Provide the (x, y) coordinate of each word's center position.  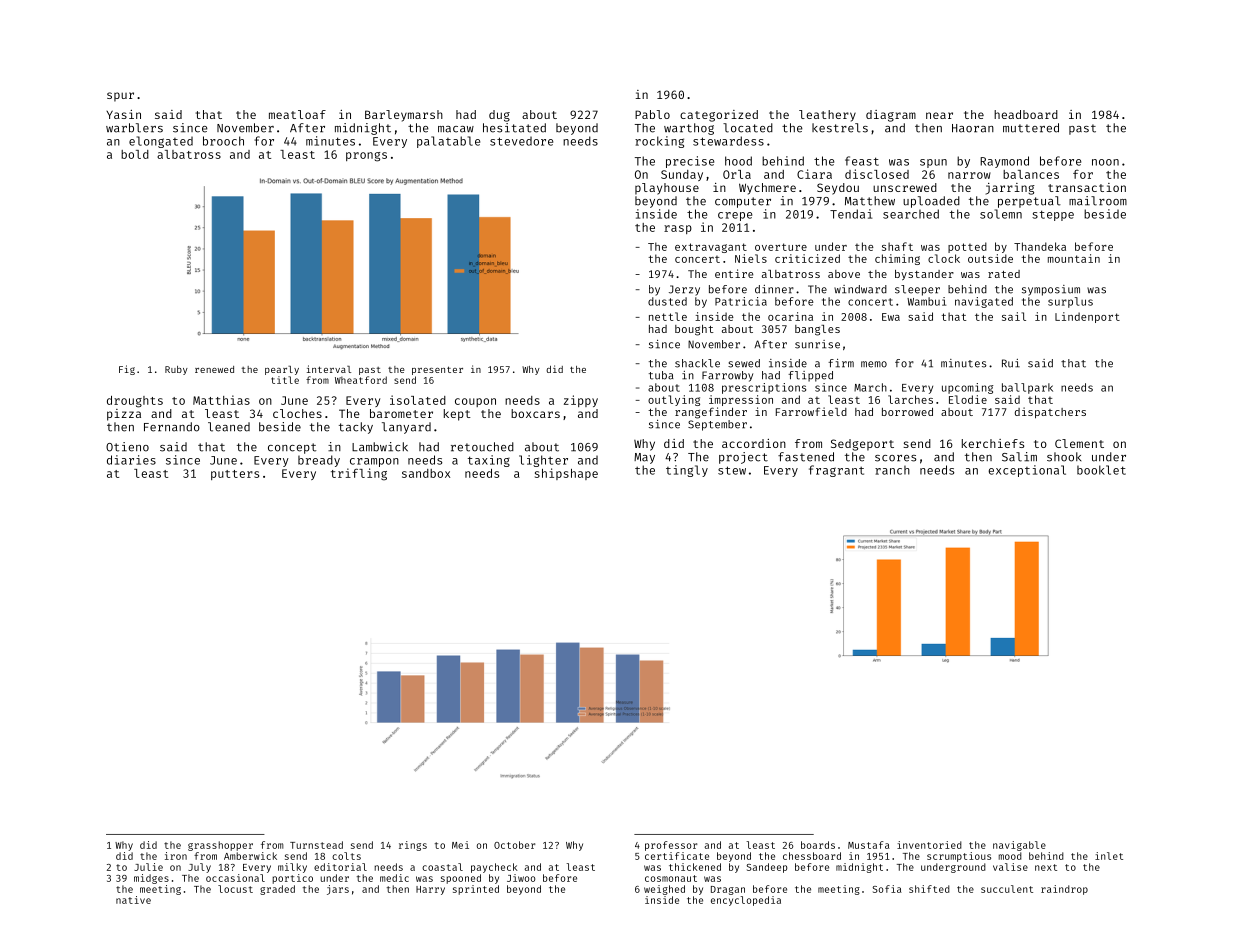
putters (235, 475)
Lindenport (1087, 317)
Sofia (887, 889)
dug (499, 116)
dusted (667, 301)
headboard (1026, 114)
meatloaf (297, 114)
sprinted (476, 890)
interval (329, 369)
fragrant (836, 471)
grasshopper (220, 846)
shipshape (566, 474)
